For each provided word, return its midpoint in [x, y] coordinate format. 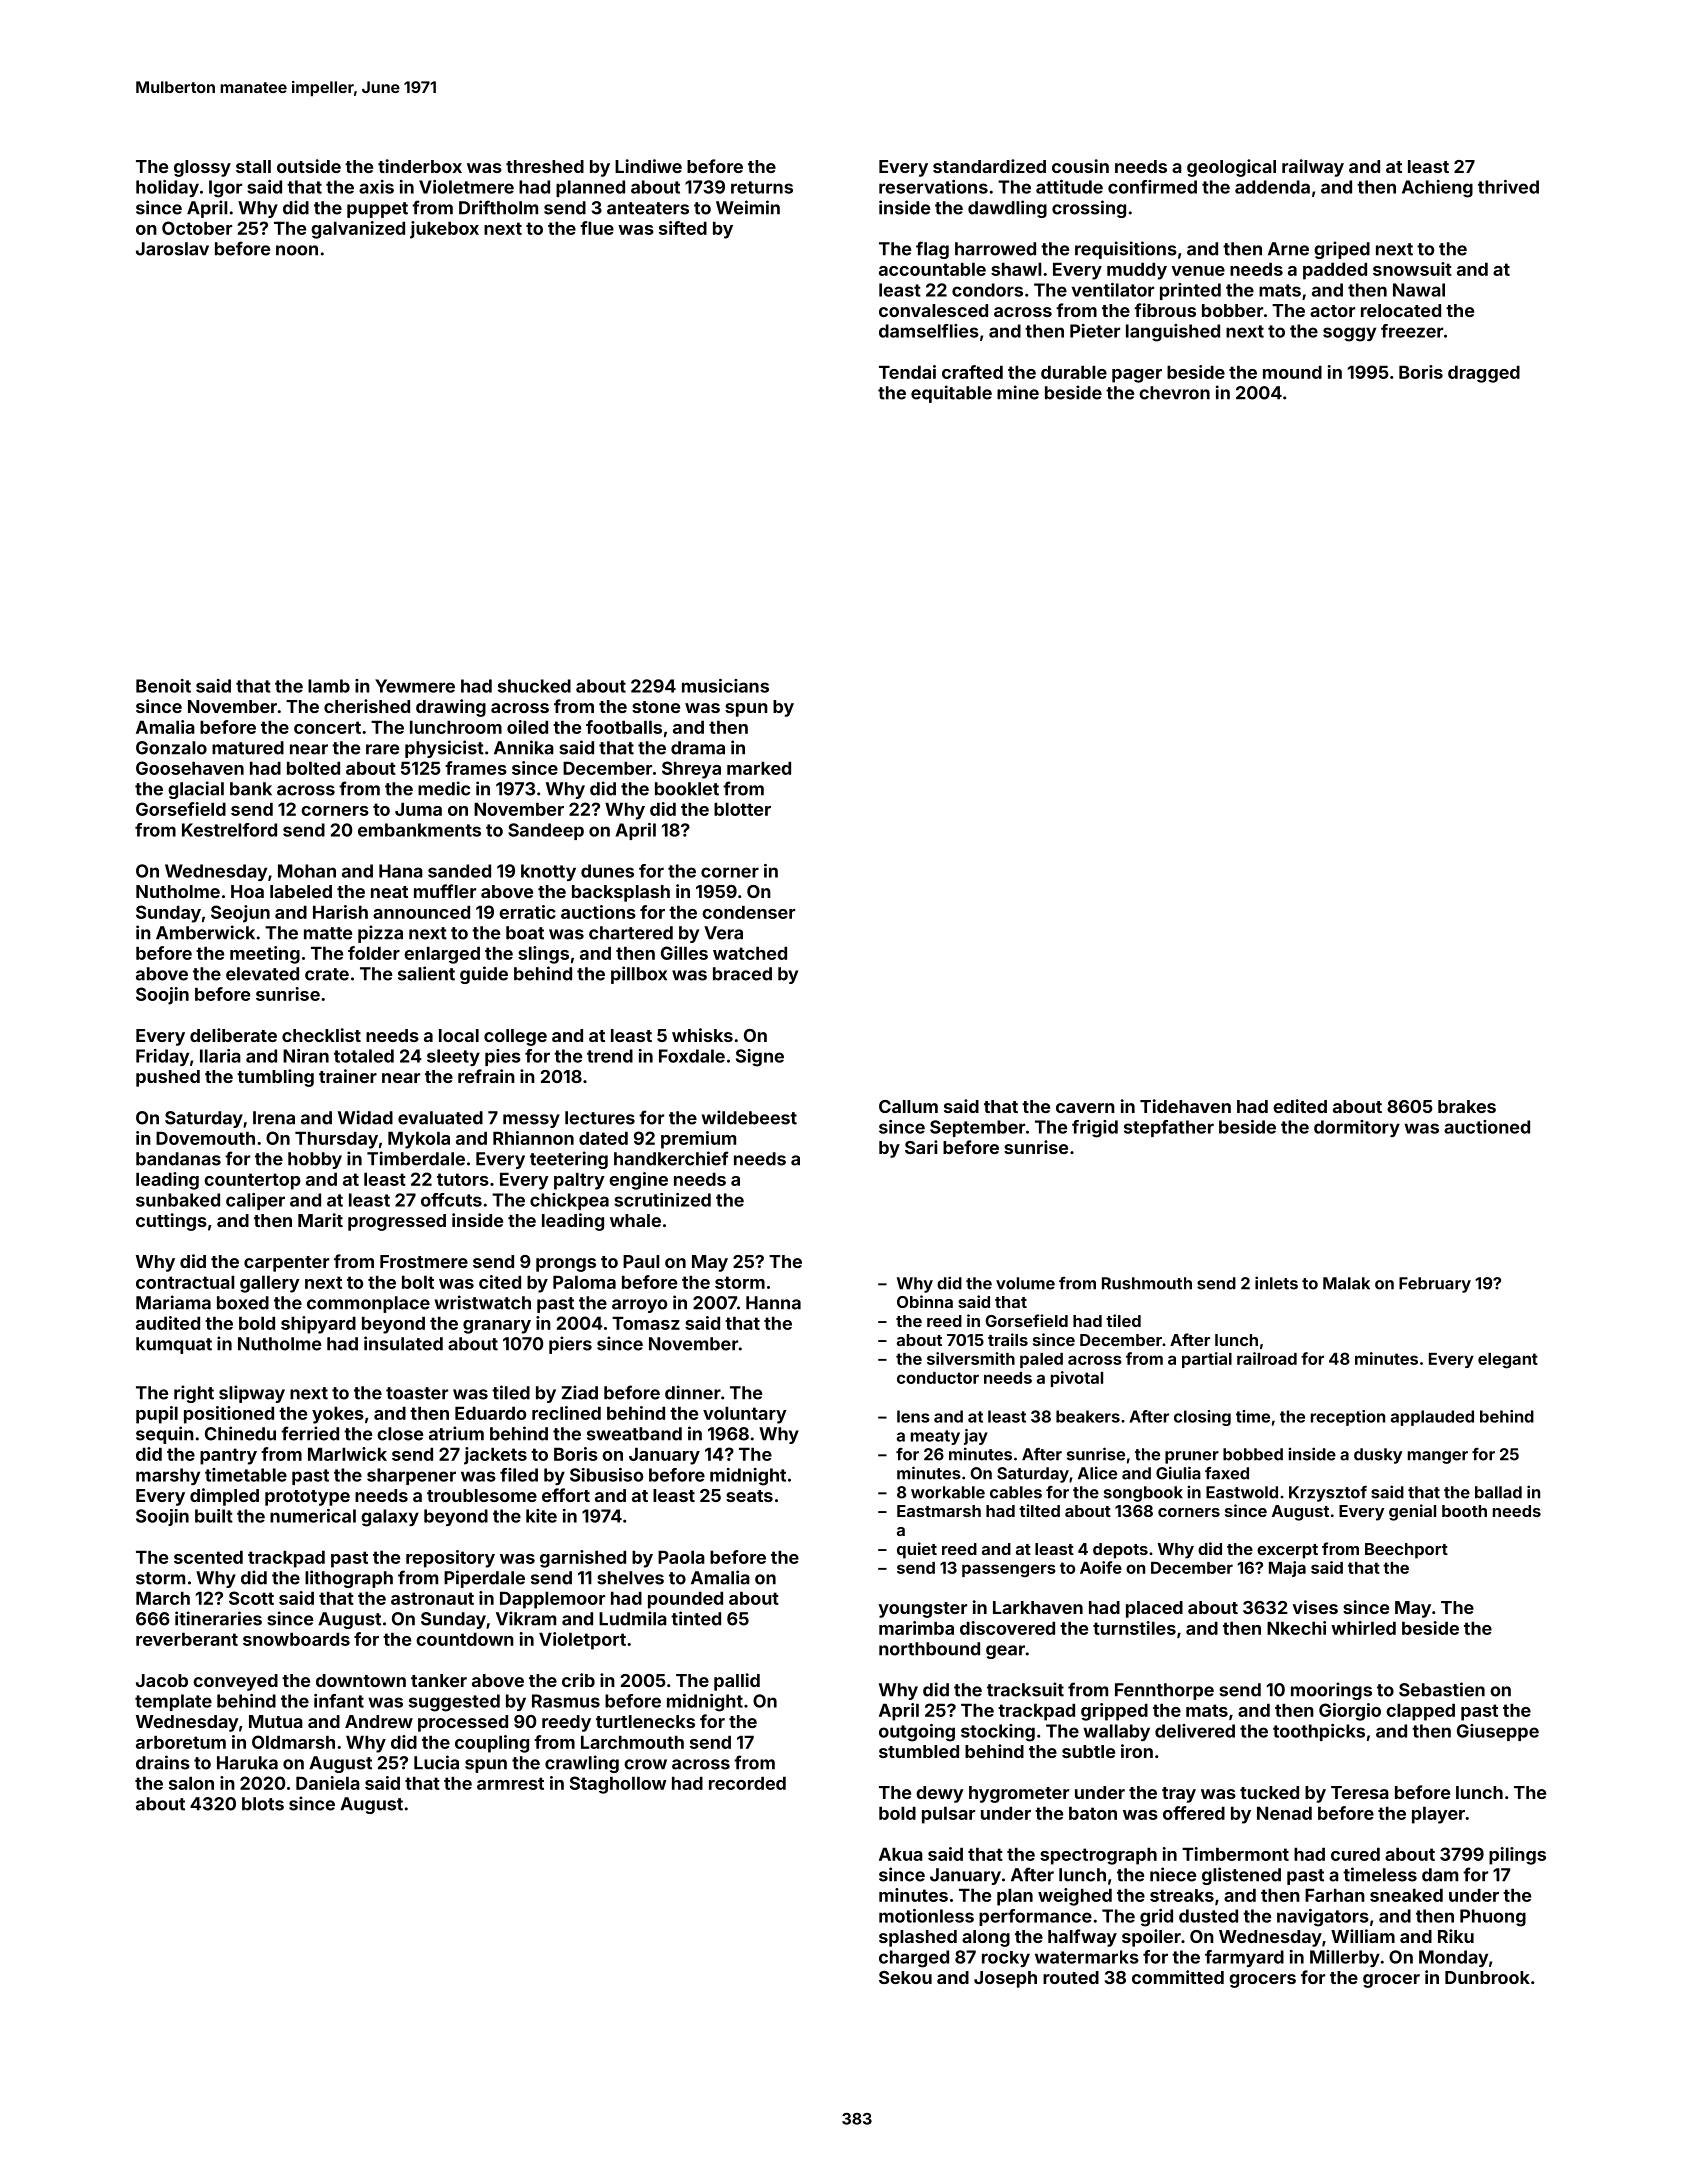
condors [987, 290]
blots [263, 1804]
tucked [1269, 1792]
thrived [1508, 187]
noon [297, 250]
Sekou [905, 1977]
